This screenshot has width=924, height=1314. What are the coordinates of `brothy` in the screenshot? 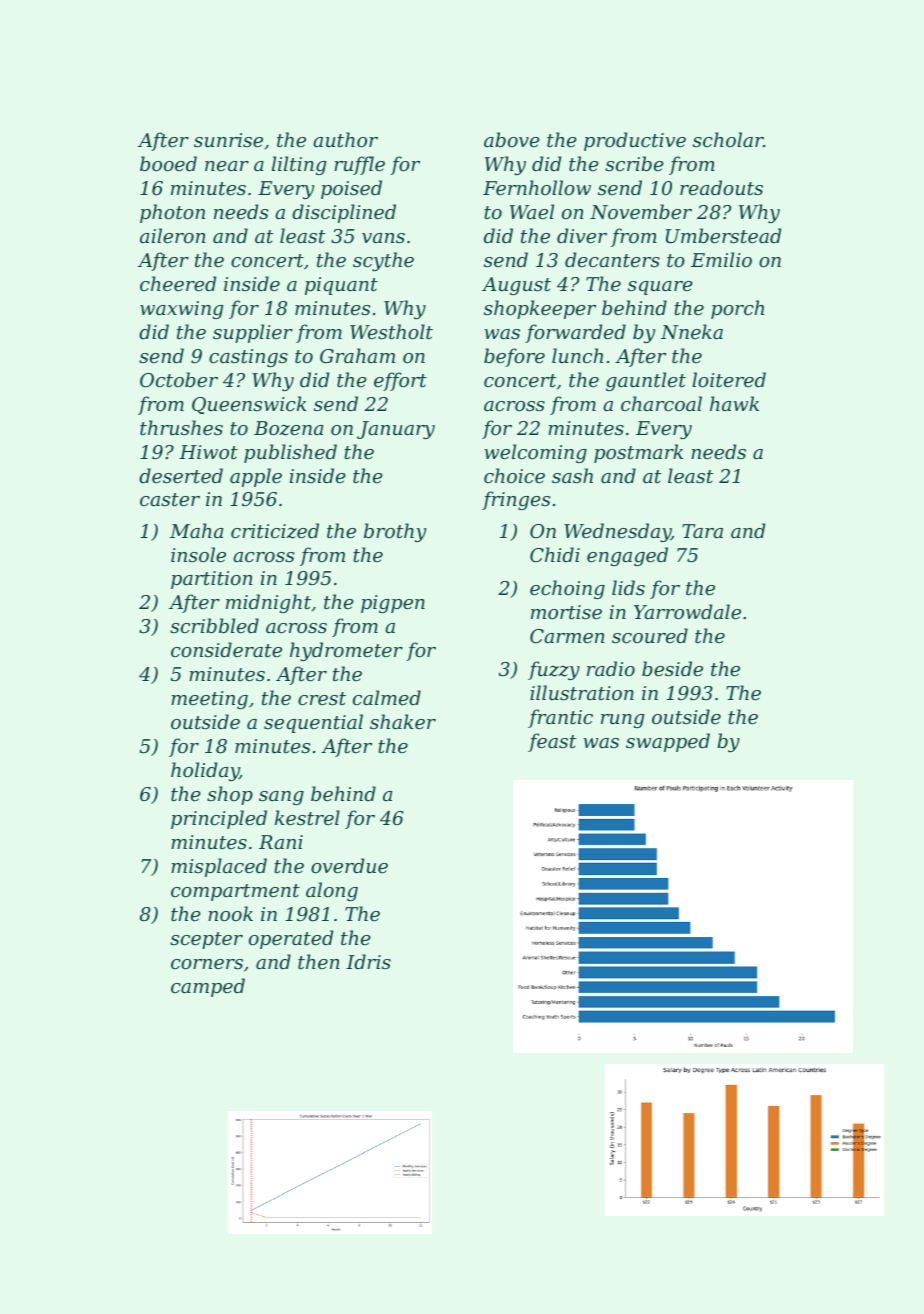 It's located at (395, 532).
